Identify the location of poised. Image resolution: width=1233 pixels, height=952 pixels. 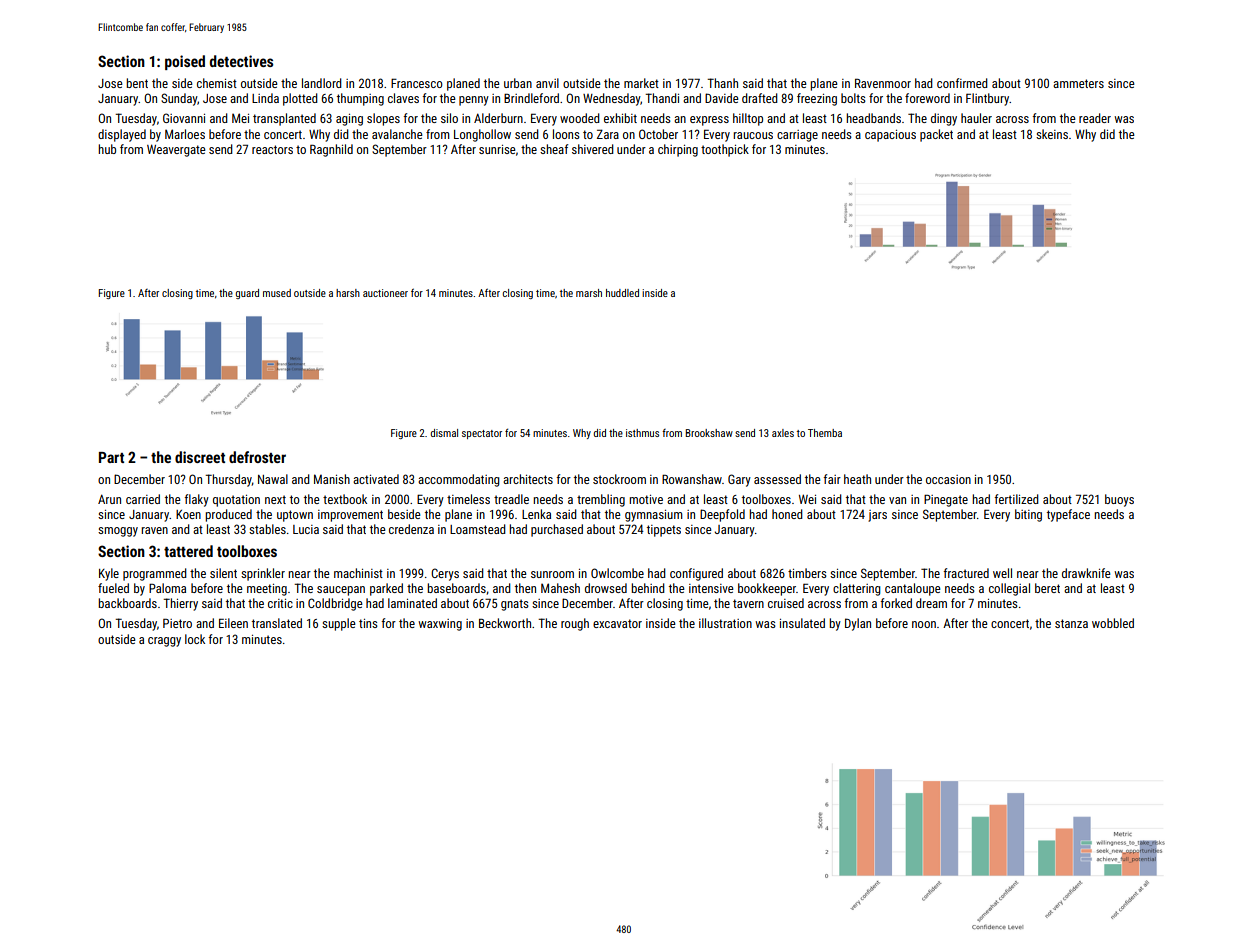
(185, 62).
